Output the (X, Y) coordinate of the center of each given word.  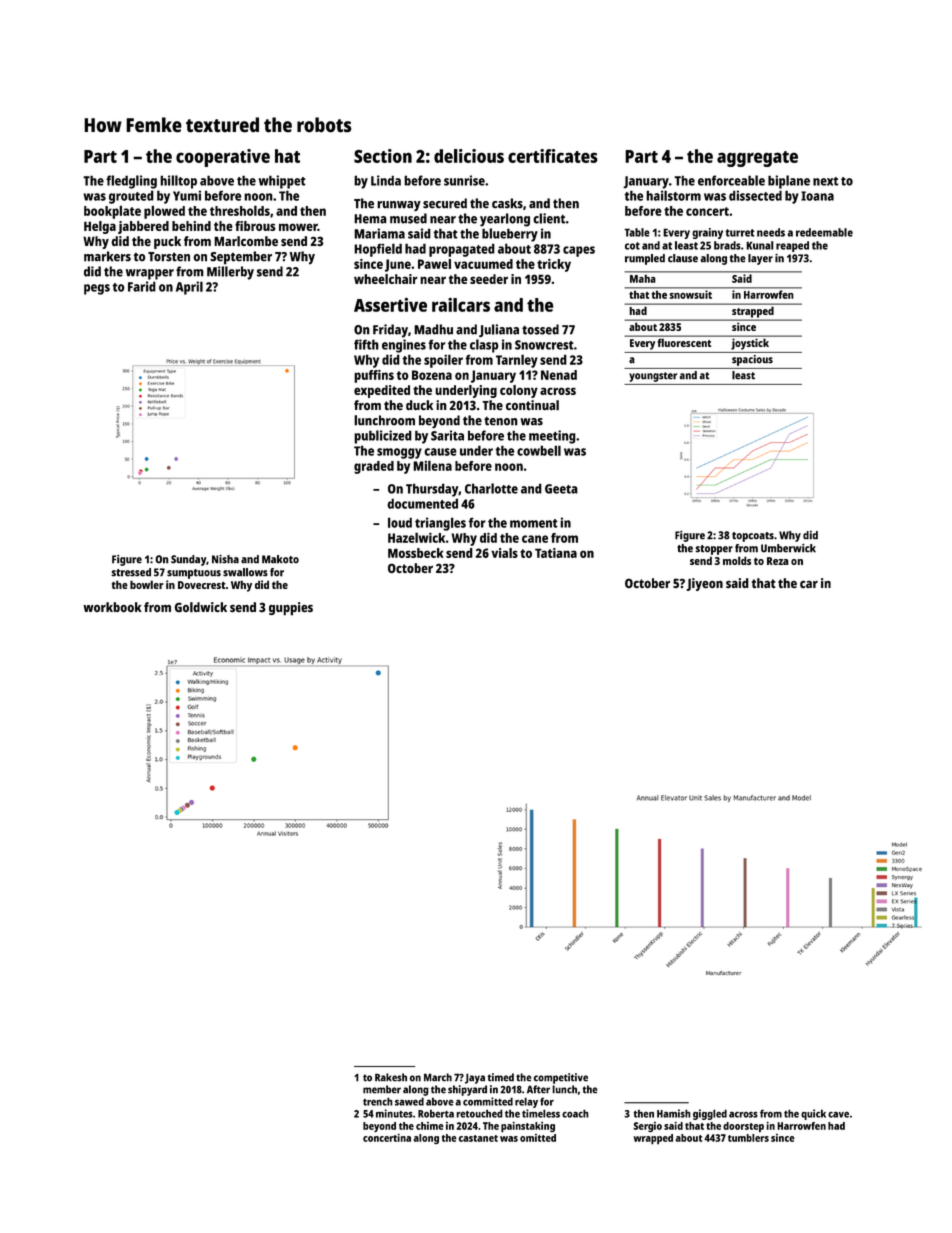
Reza (778, 561)
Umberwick (788, 548)
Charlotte (491, 488)
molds (737, 560)
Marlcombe (246, 241)
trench (378, 1101)
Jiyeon (704, 584)
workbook (112, 607)
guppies (291, 609)
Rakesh (391, 1077)
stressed (131, 572)
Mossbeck (415, 553)
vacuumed (483, 264)
